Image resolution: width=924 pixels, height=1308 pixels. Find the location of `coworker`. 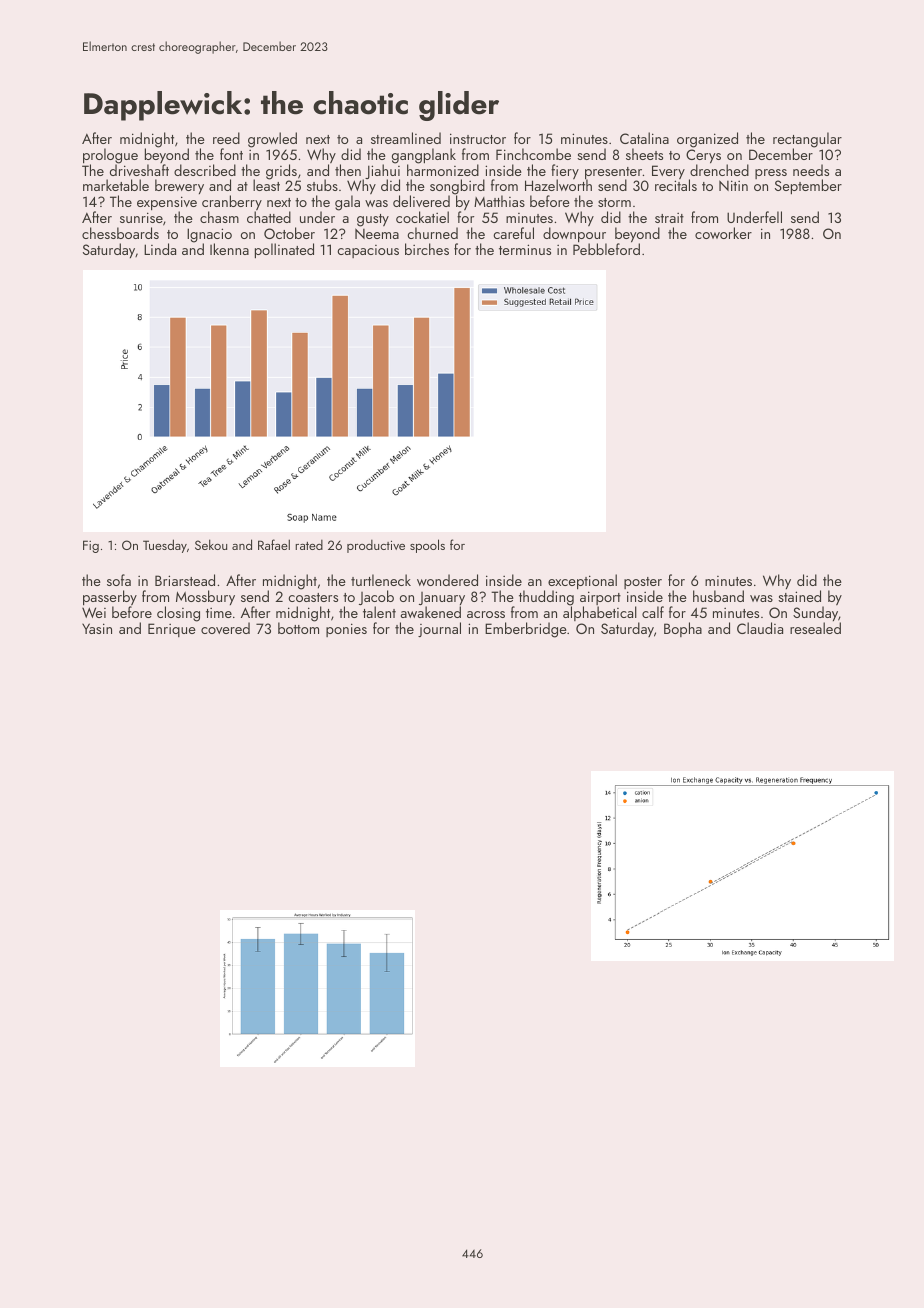

coworker is located at coordinates (723, 233).
